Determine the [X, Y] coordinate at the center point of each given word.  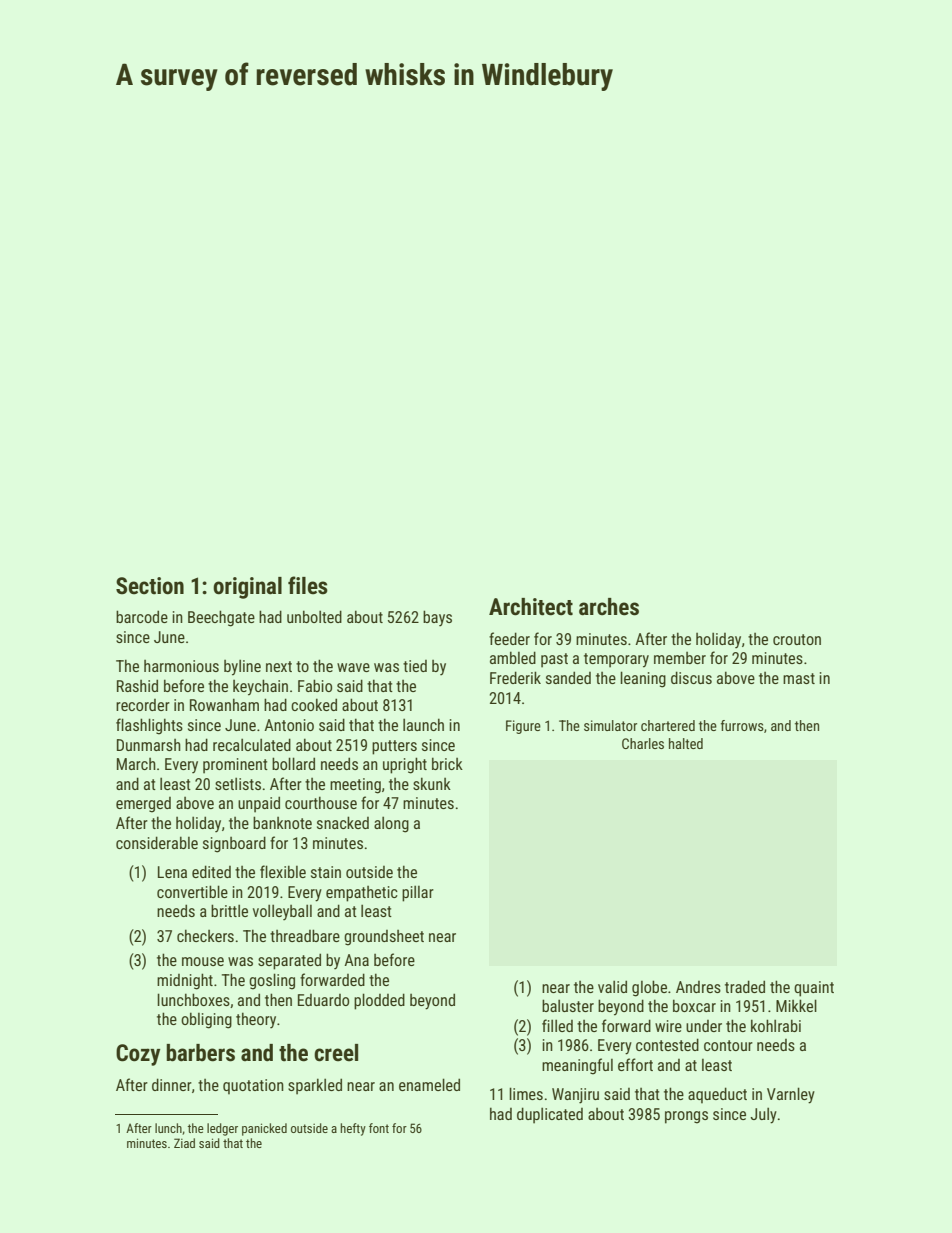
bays [437, 618]
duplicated [550, 1115]
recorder [143, 705]
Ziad [184, 1143]
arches [609, 607]
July [763, 1115]
